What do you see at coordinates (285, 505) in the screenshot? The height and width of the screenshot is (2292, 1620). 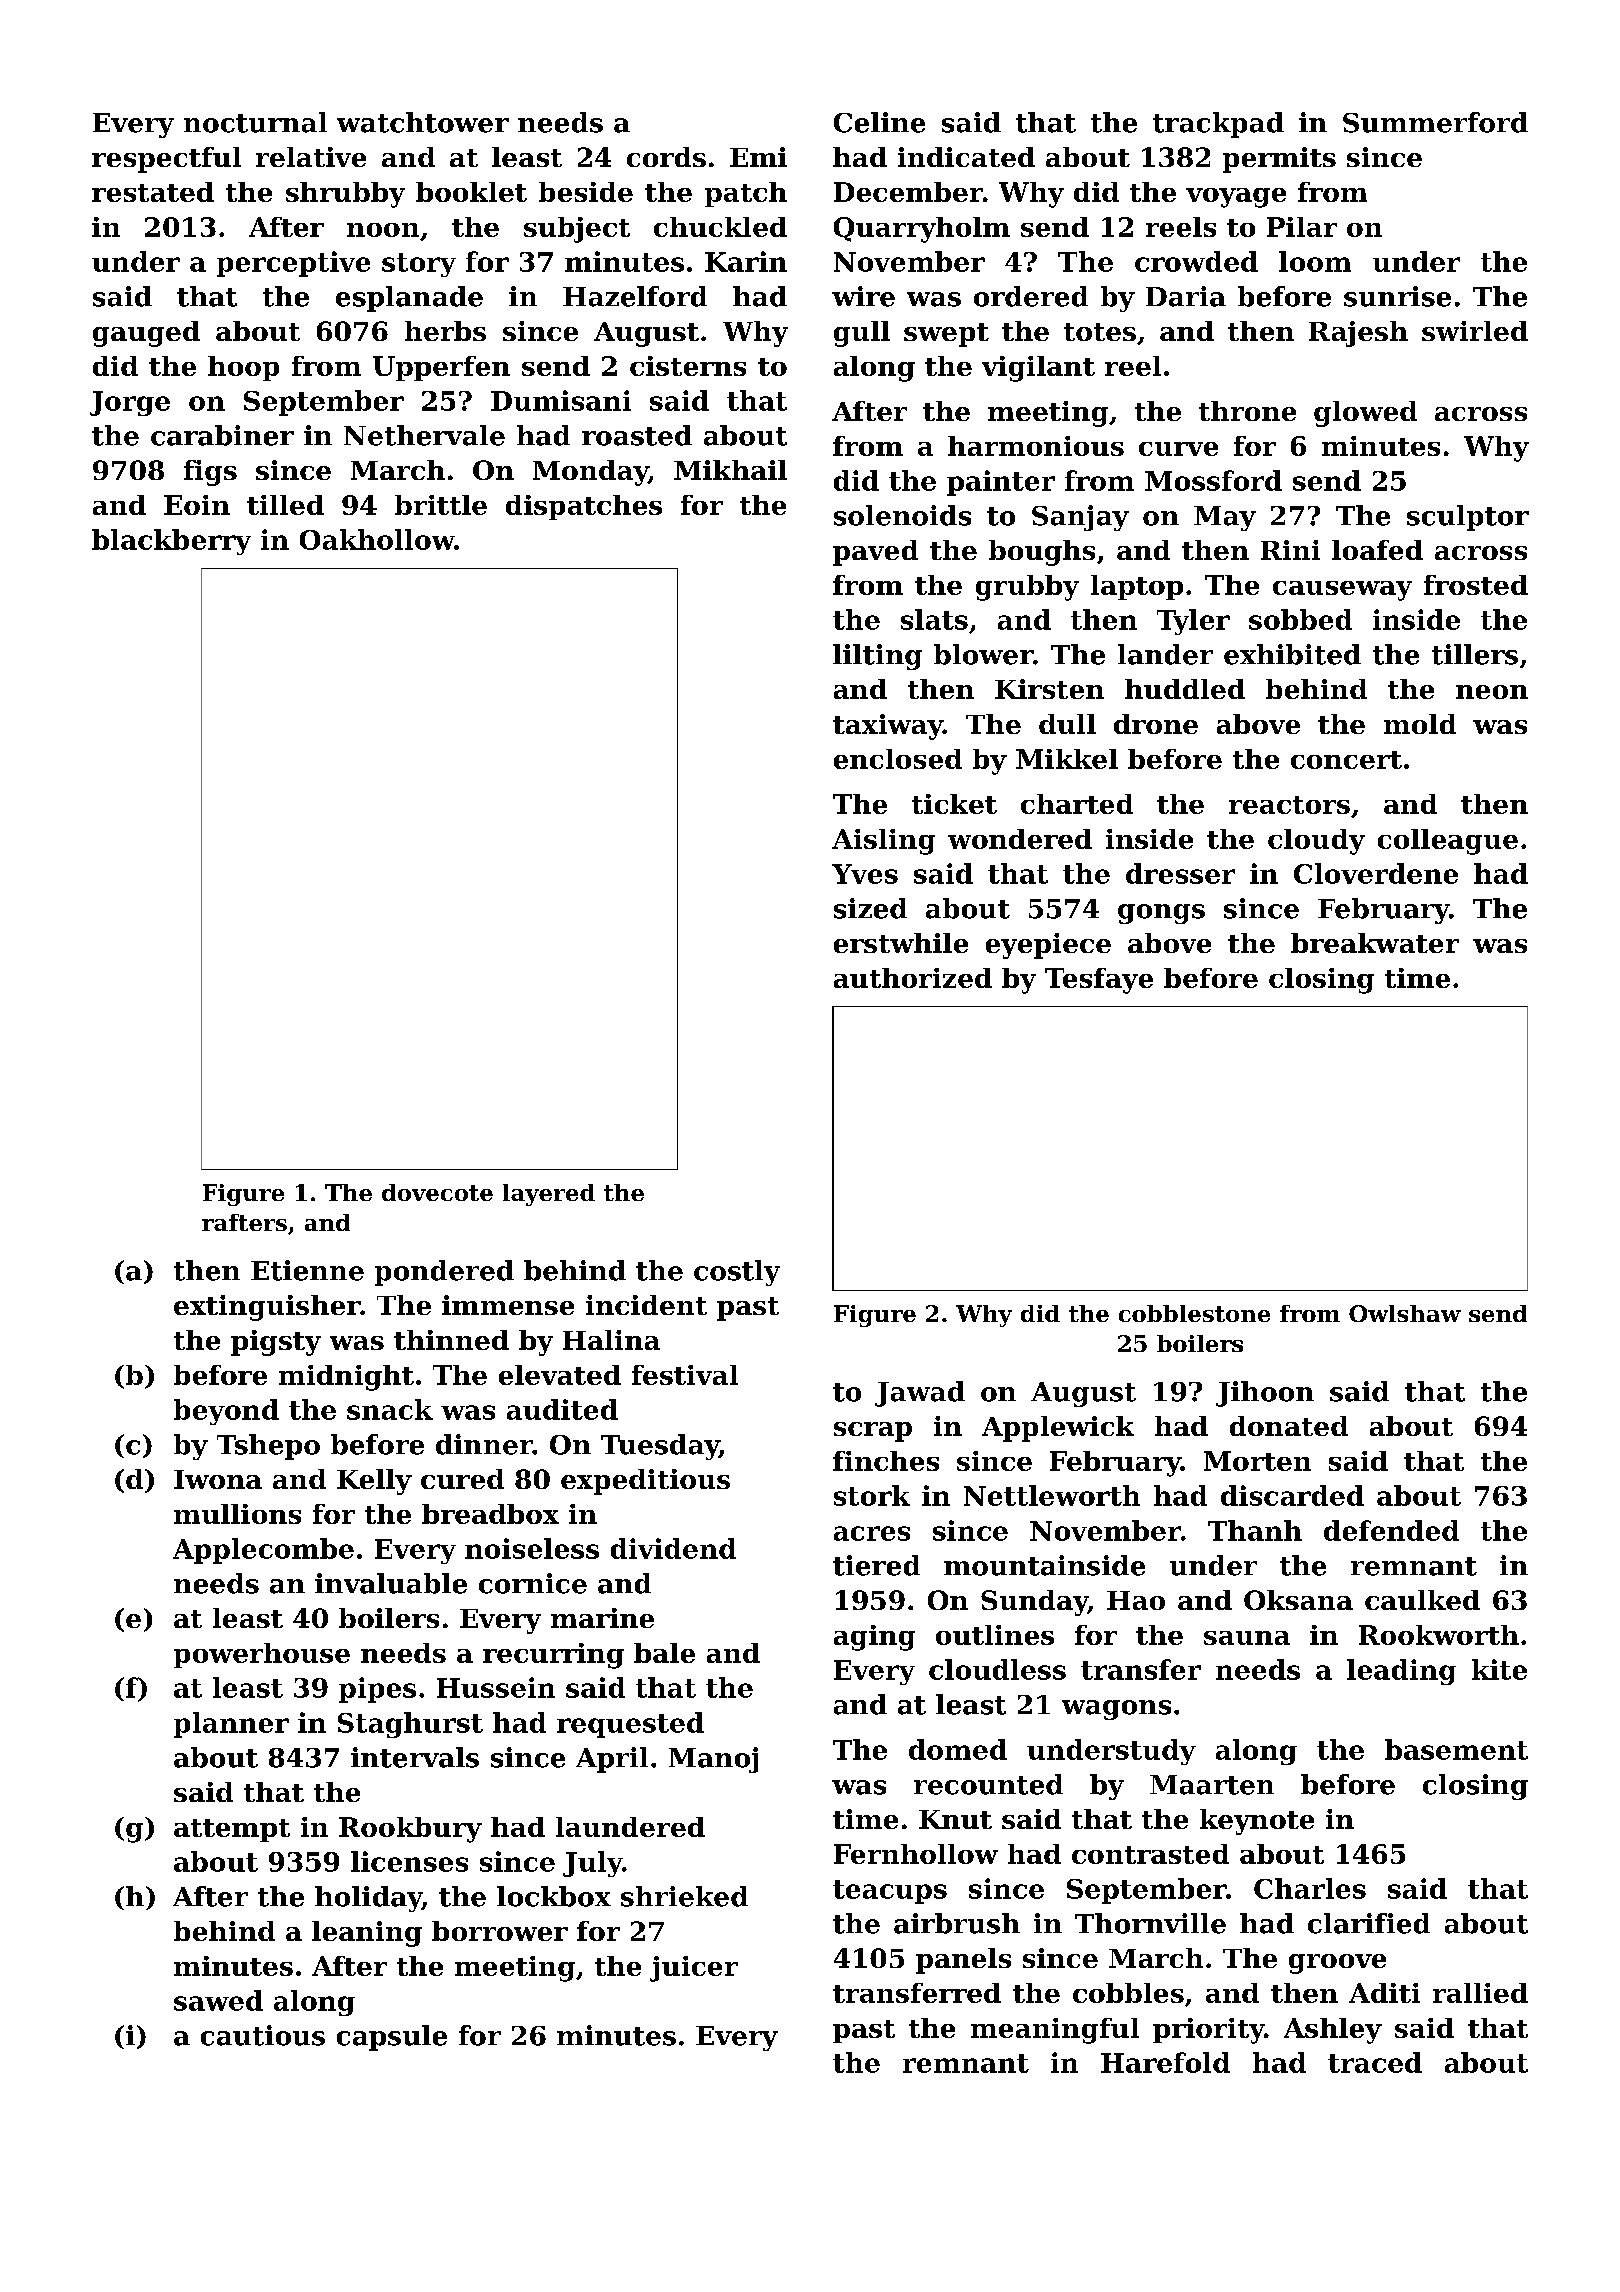 I see `tilled` at bounding box center [285, 505].
